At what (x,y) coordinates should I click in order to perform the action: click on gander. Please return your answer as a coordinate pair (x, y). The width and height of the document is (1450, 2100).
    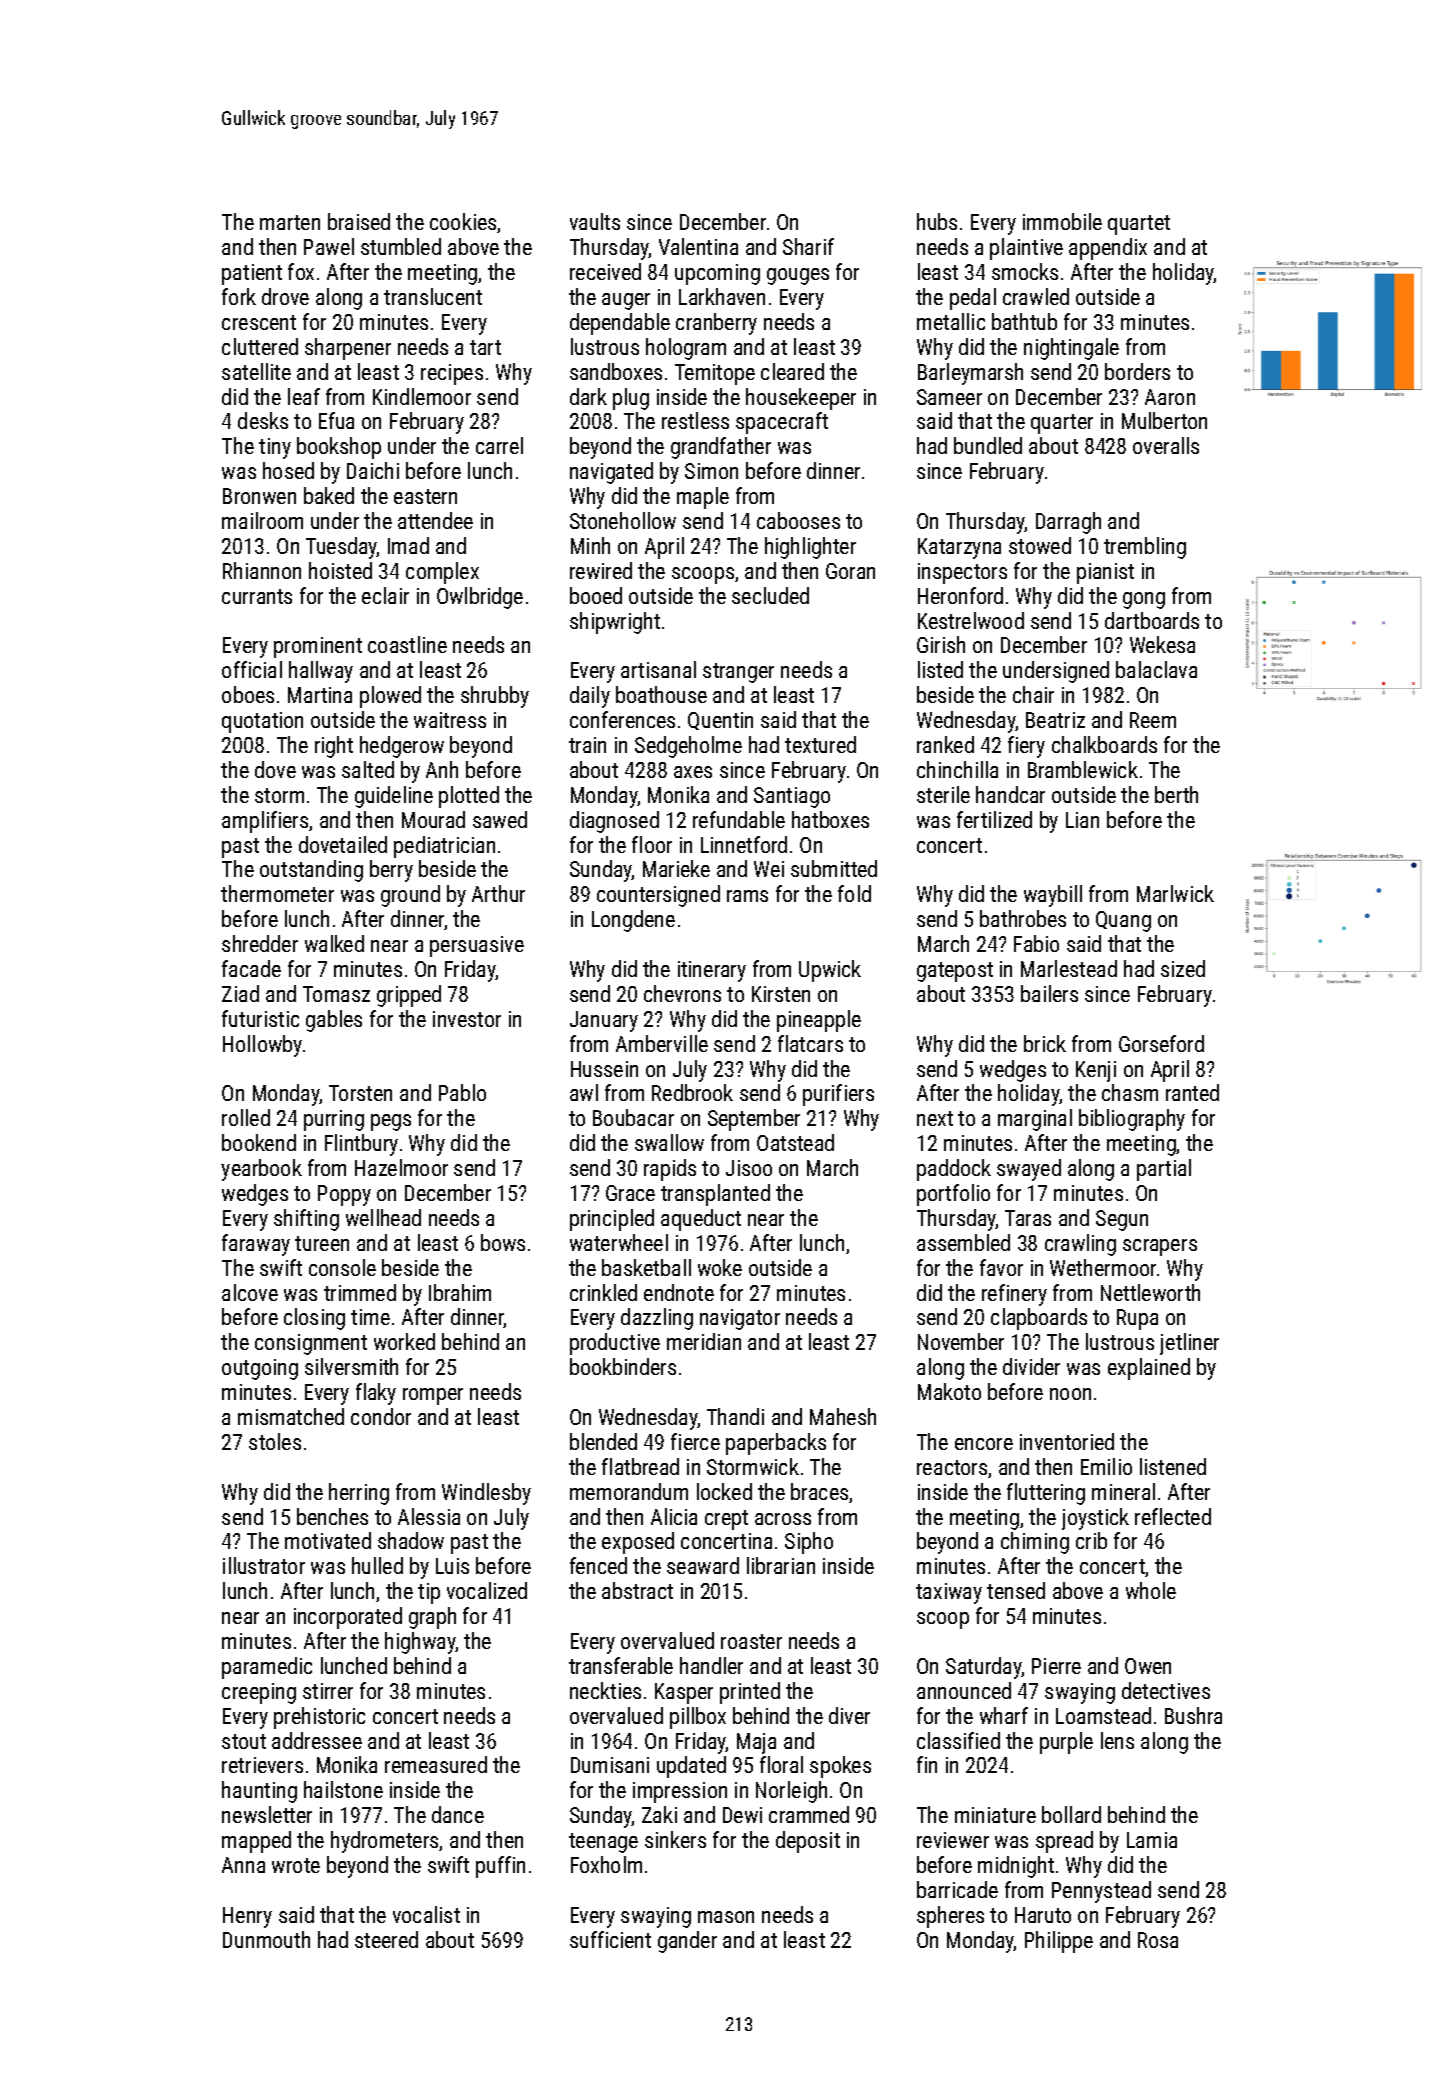
    Looking at the image, I should click on (687, 1942).
